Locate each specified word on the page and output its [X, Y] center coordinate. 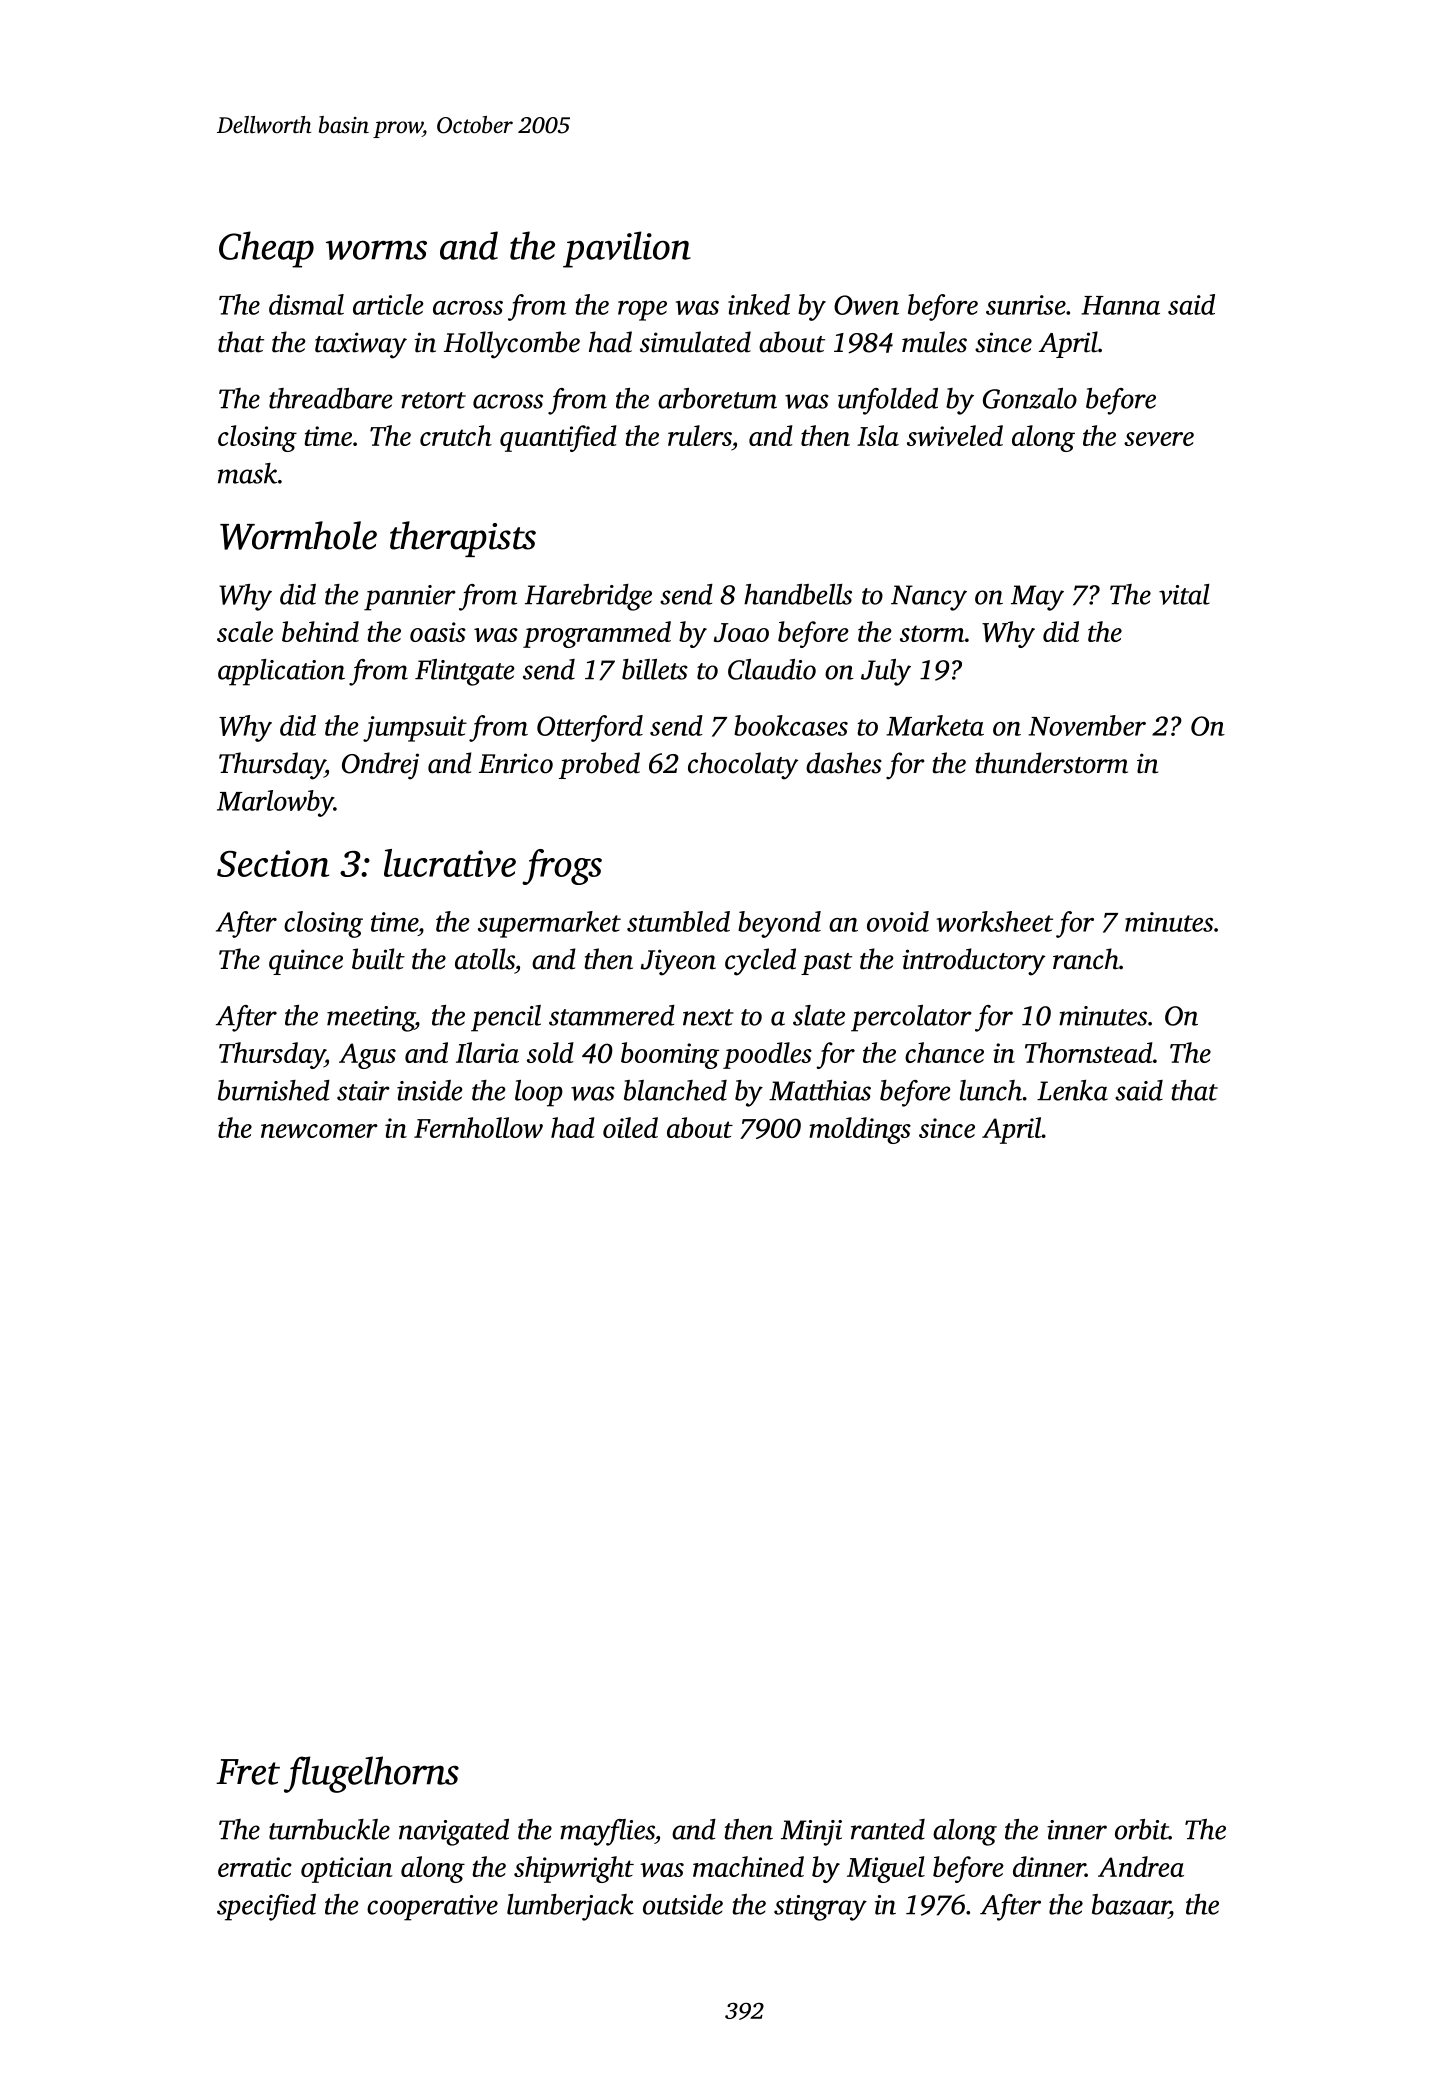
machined [748, 1866]
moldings [860, 1130]
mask [247, 473]
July [886, 672]
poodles [767, 1055]
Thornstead [1089, 1052]
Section [273, 863]
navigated [454, 1832]
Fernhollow [478, 1127]
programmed [597, 634]
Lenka [1072, 1090]
